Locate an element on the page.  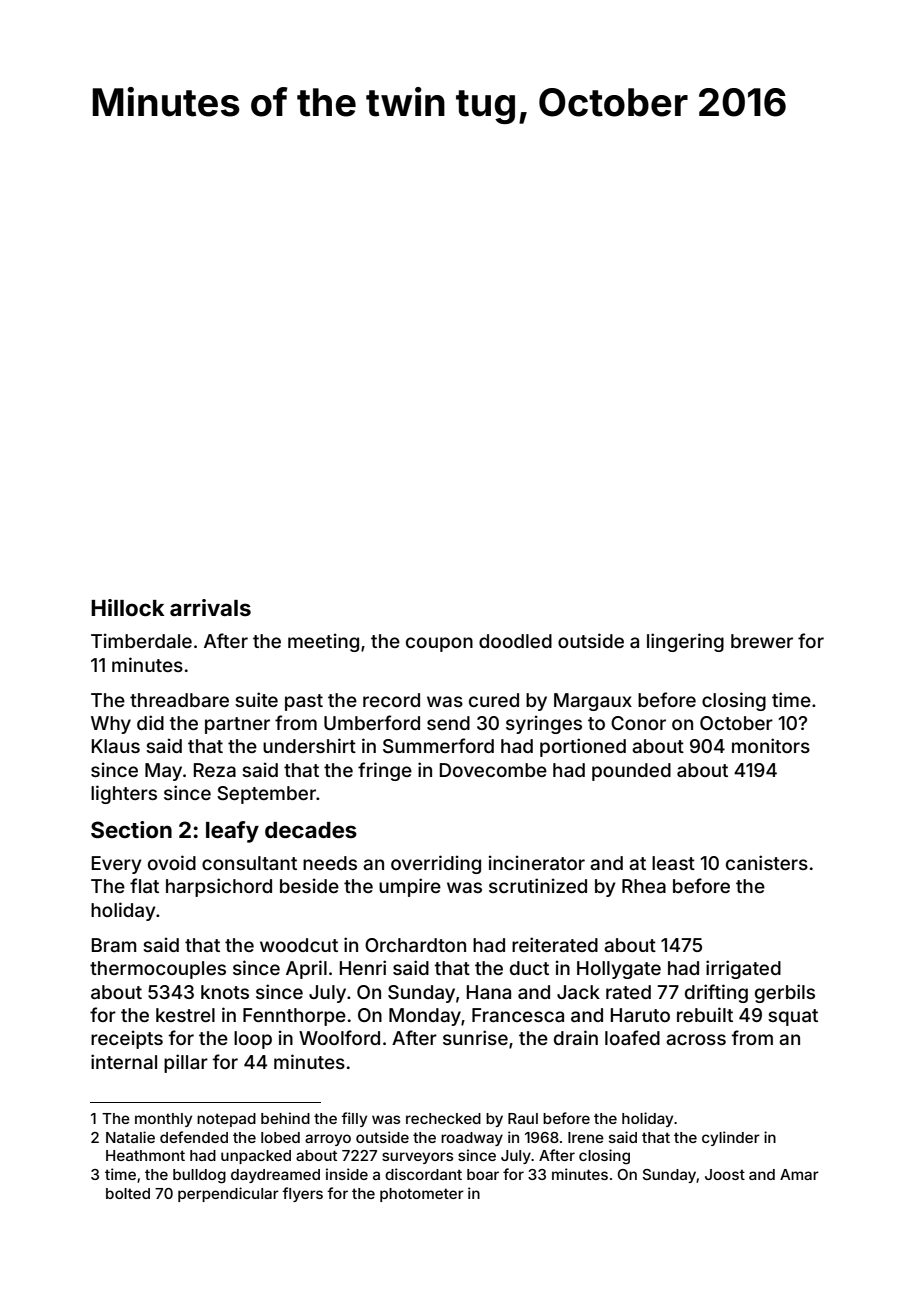
Conor is located at coordinates (638, 723).
